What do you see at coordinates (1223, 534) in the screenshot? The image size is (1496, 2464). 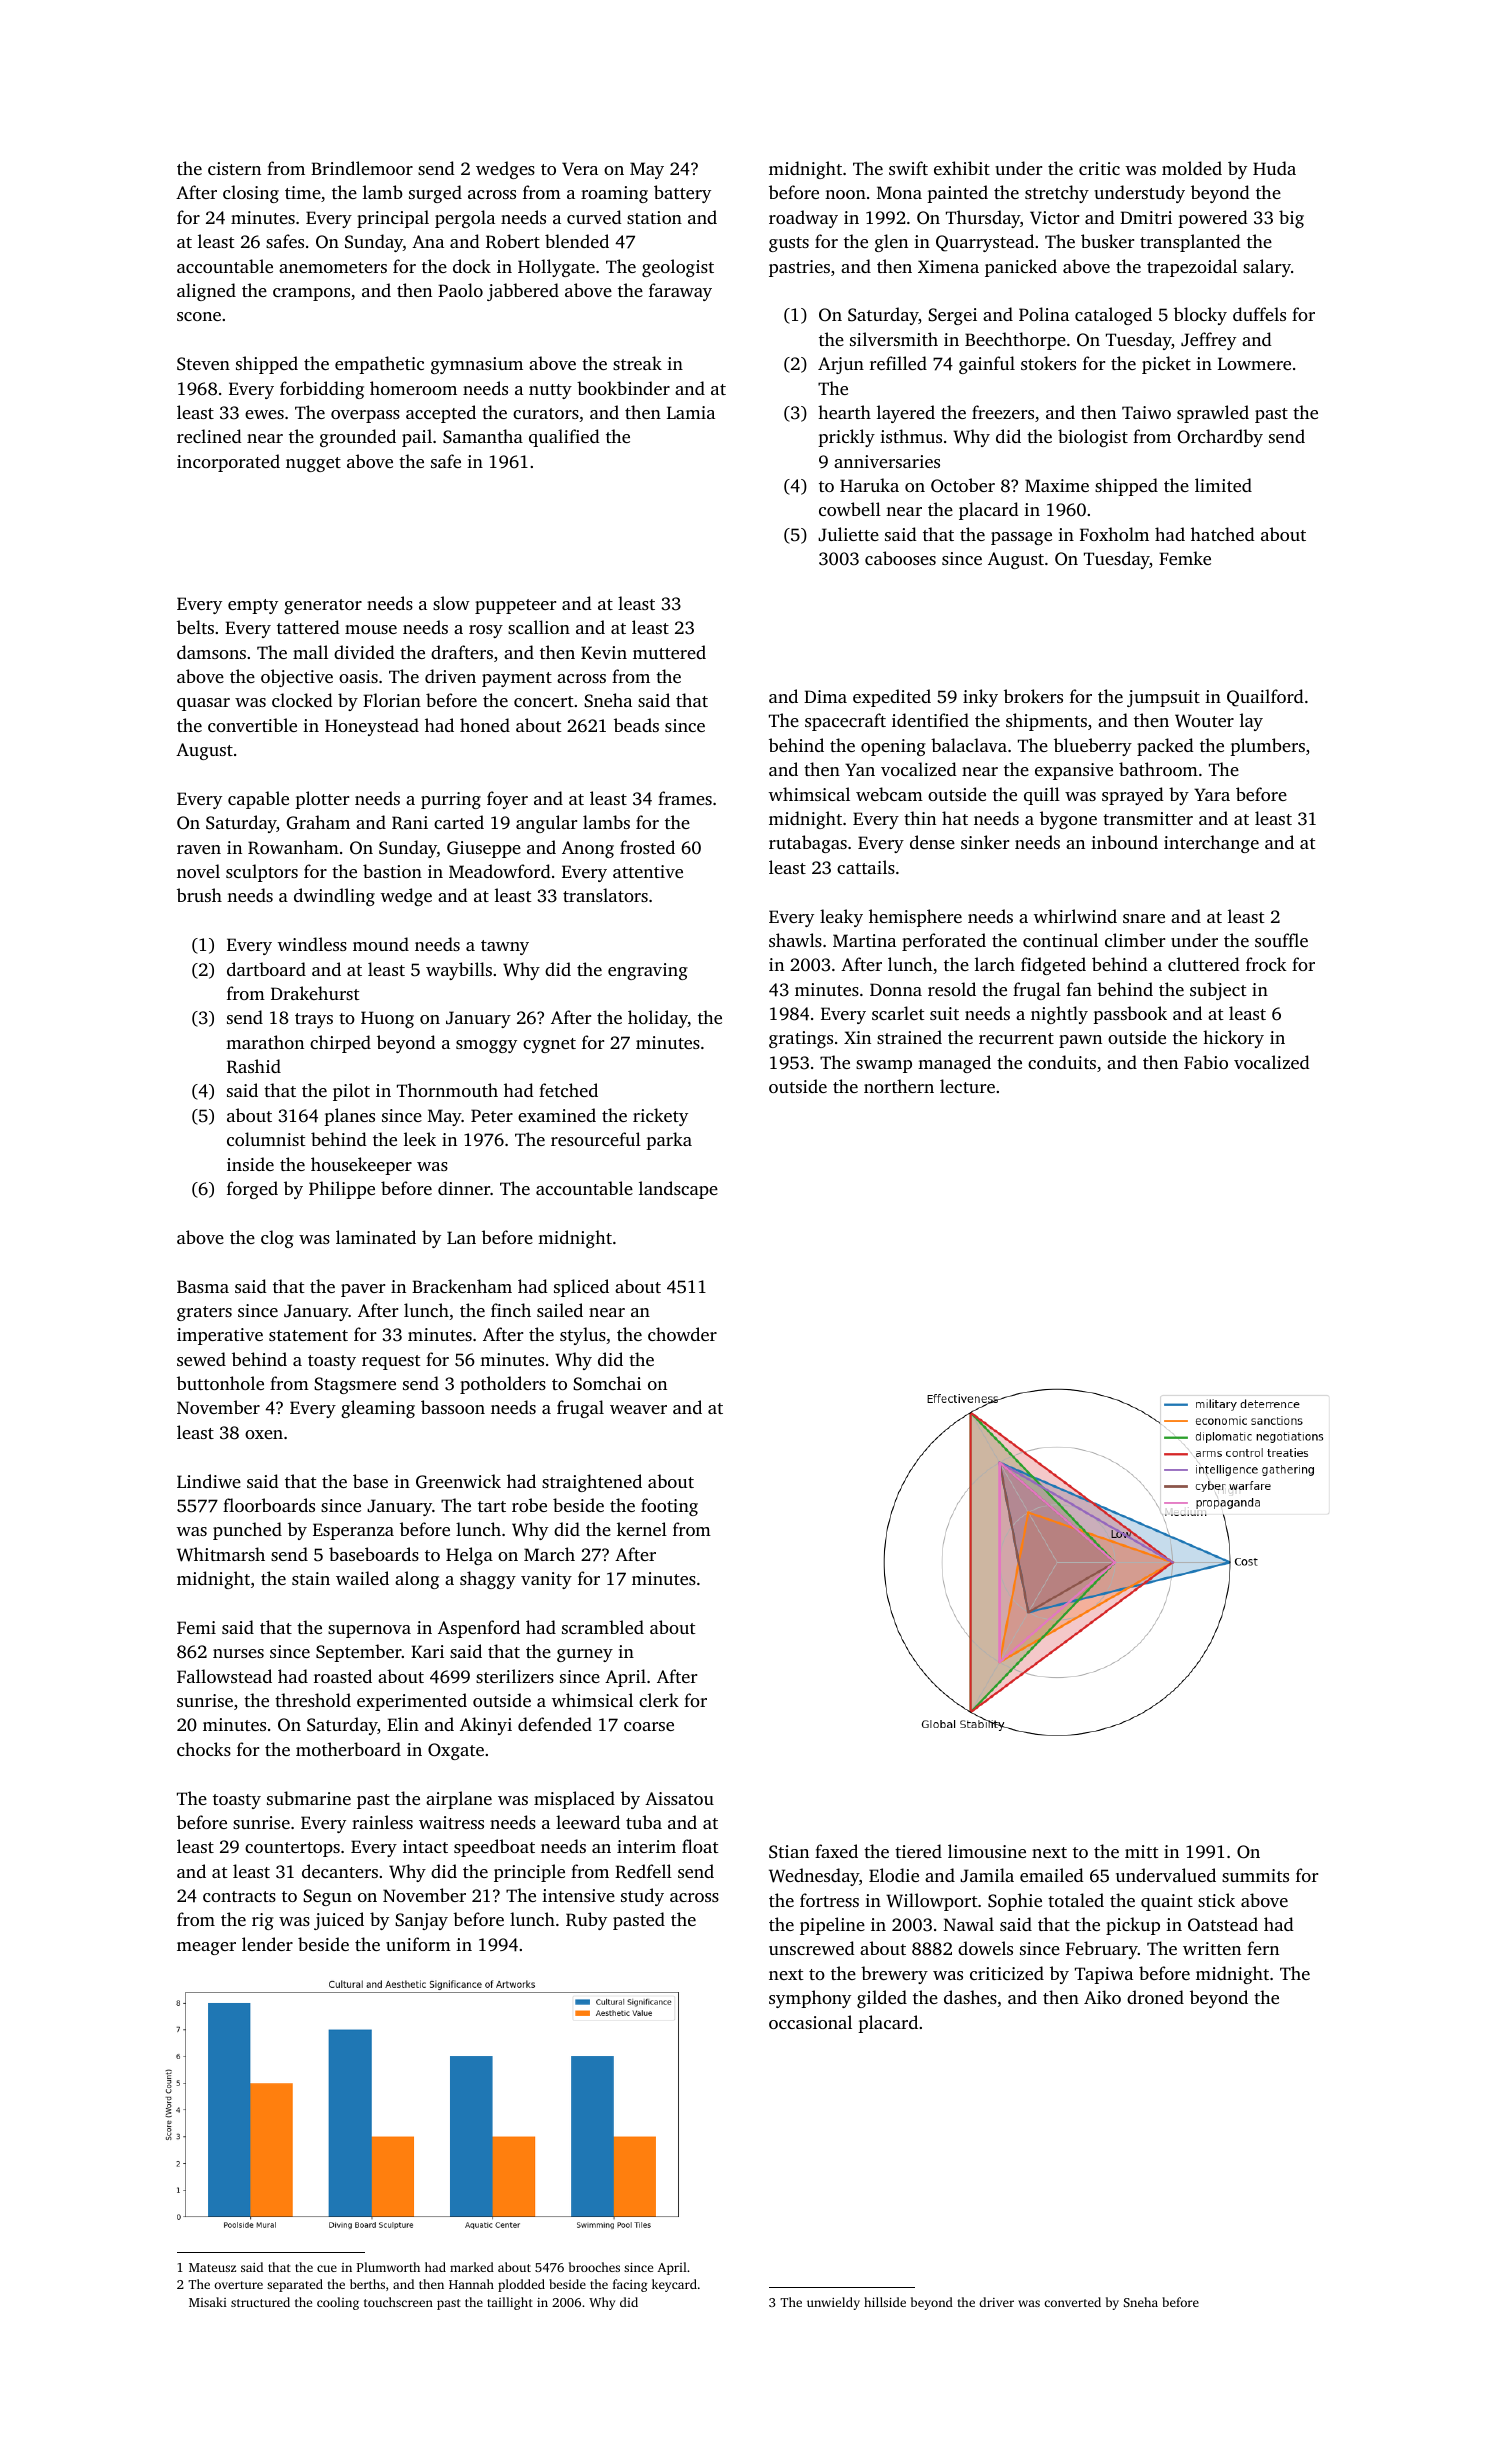 I see `hatched` at bounding box center [1223, 534].
